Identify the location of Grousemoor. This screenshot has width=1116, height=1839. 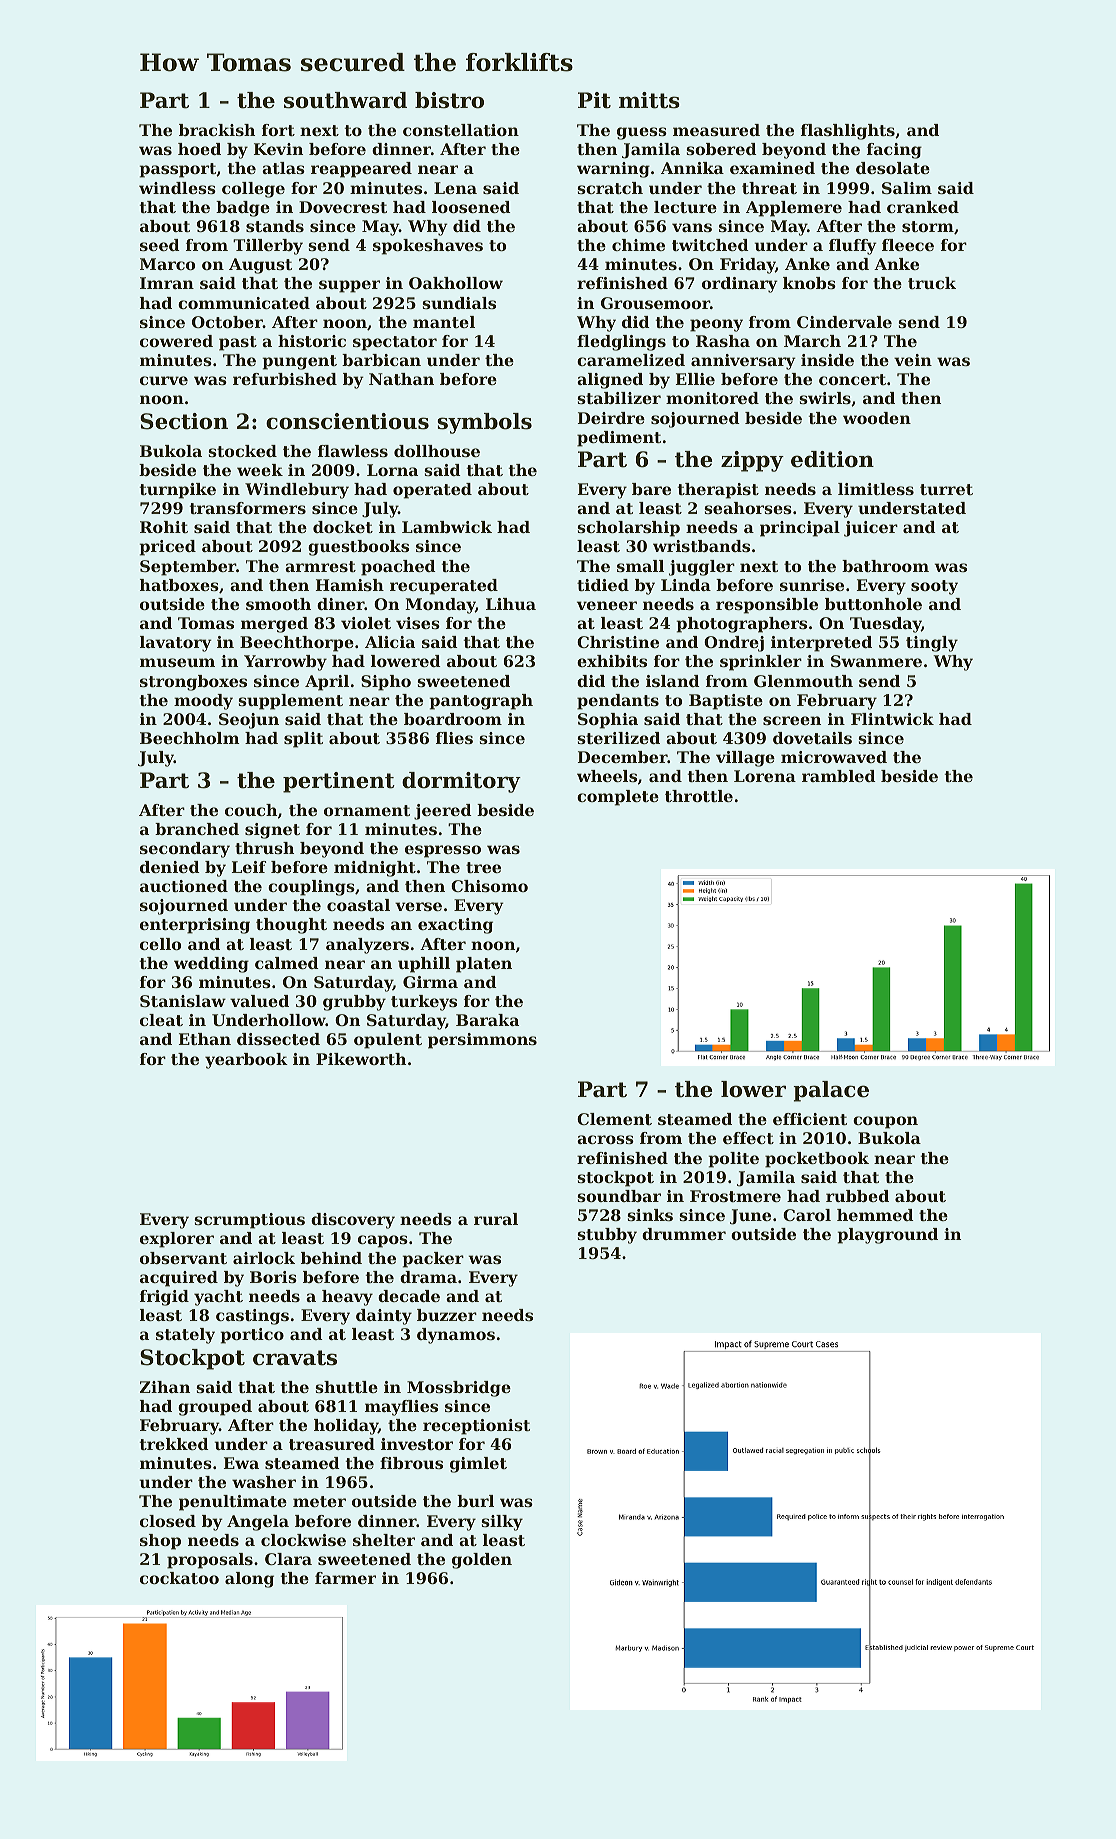
(655, 303).
